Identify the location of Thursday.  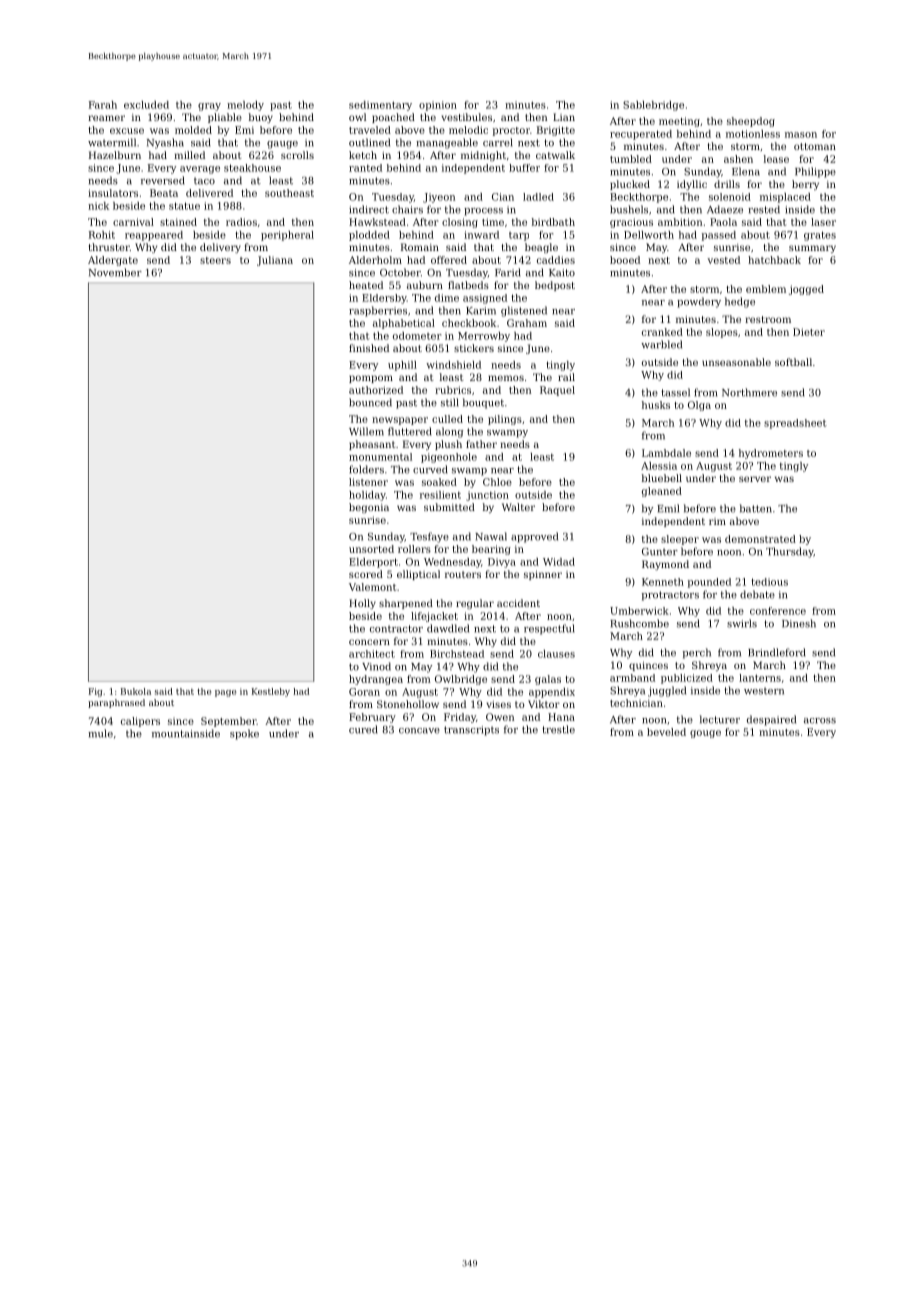
(790, 552).
